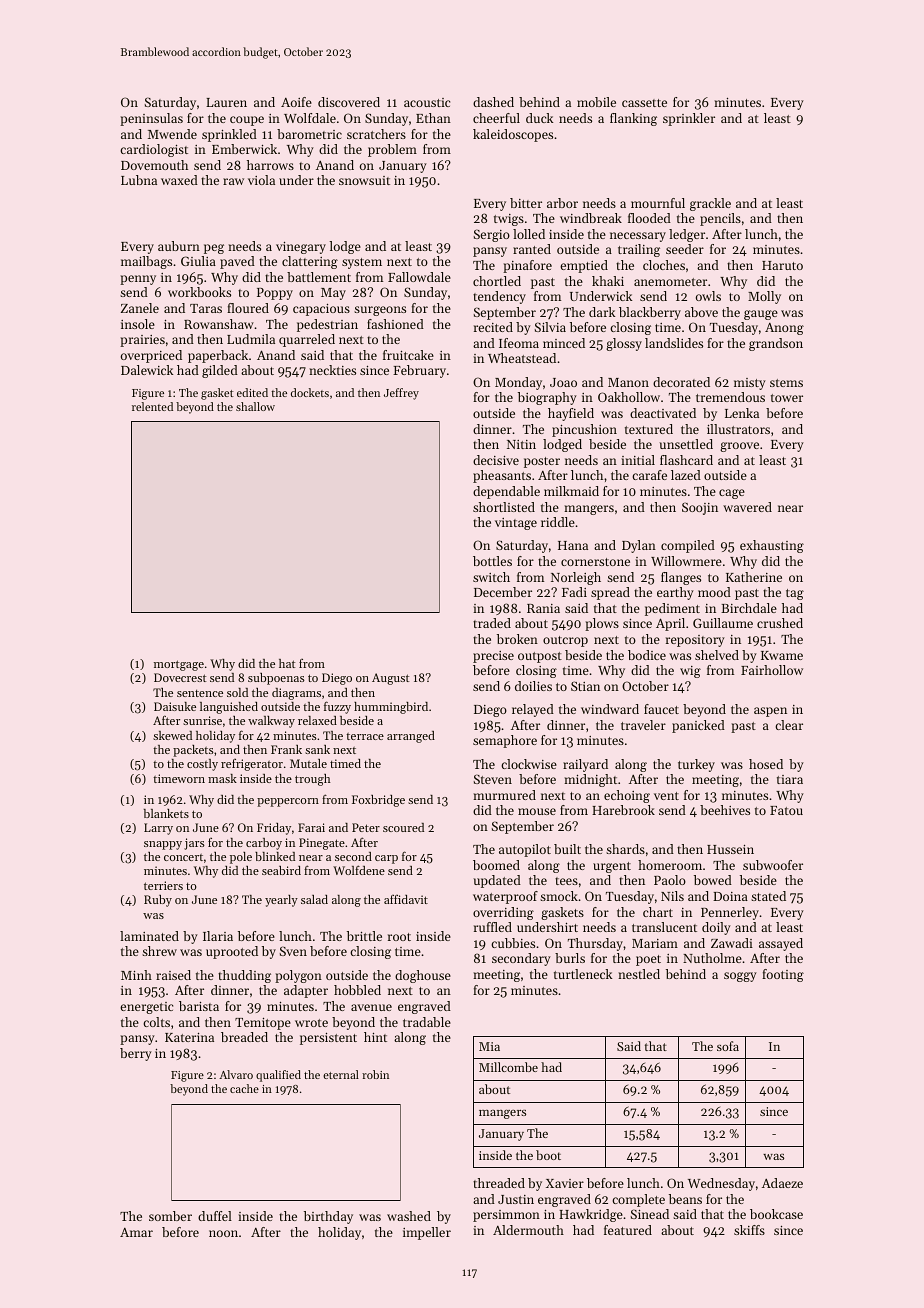  Describe the element at coordinates (199, 1006) in the screenshot. I see `barista` at that location.
